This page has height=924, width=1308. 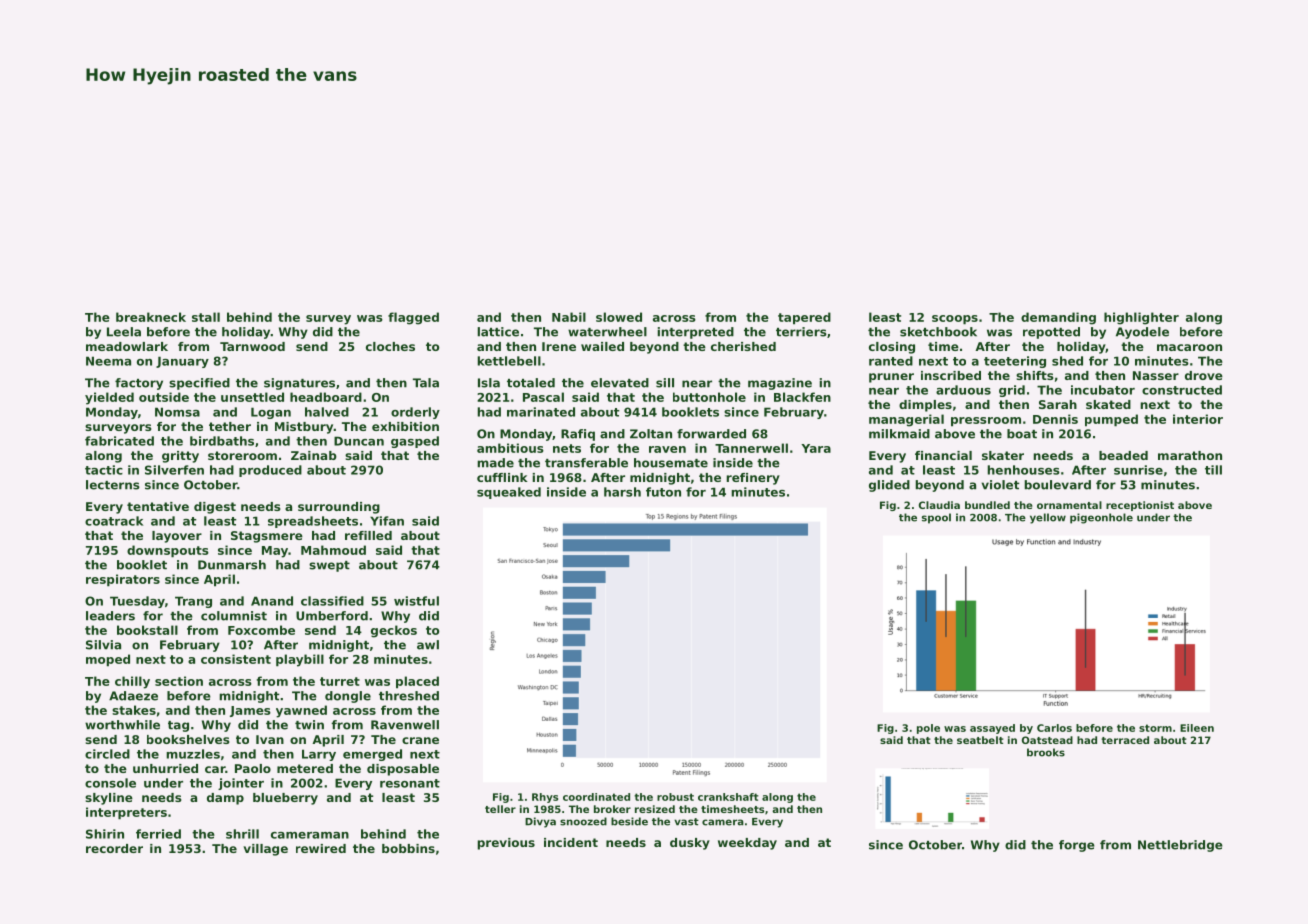 What do you see at coordinates (545, 798) in the page?
I see `Rhys` at bounding box center [545, 798].
